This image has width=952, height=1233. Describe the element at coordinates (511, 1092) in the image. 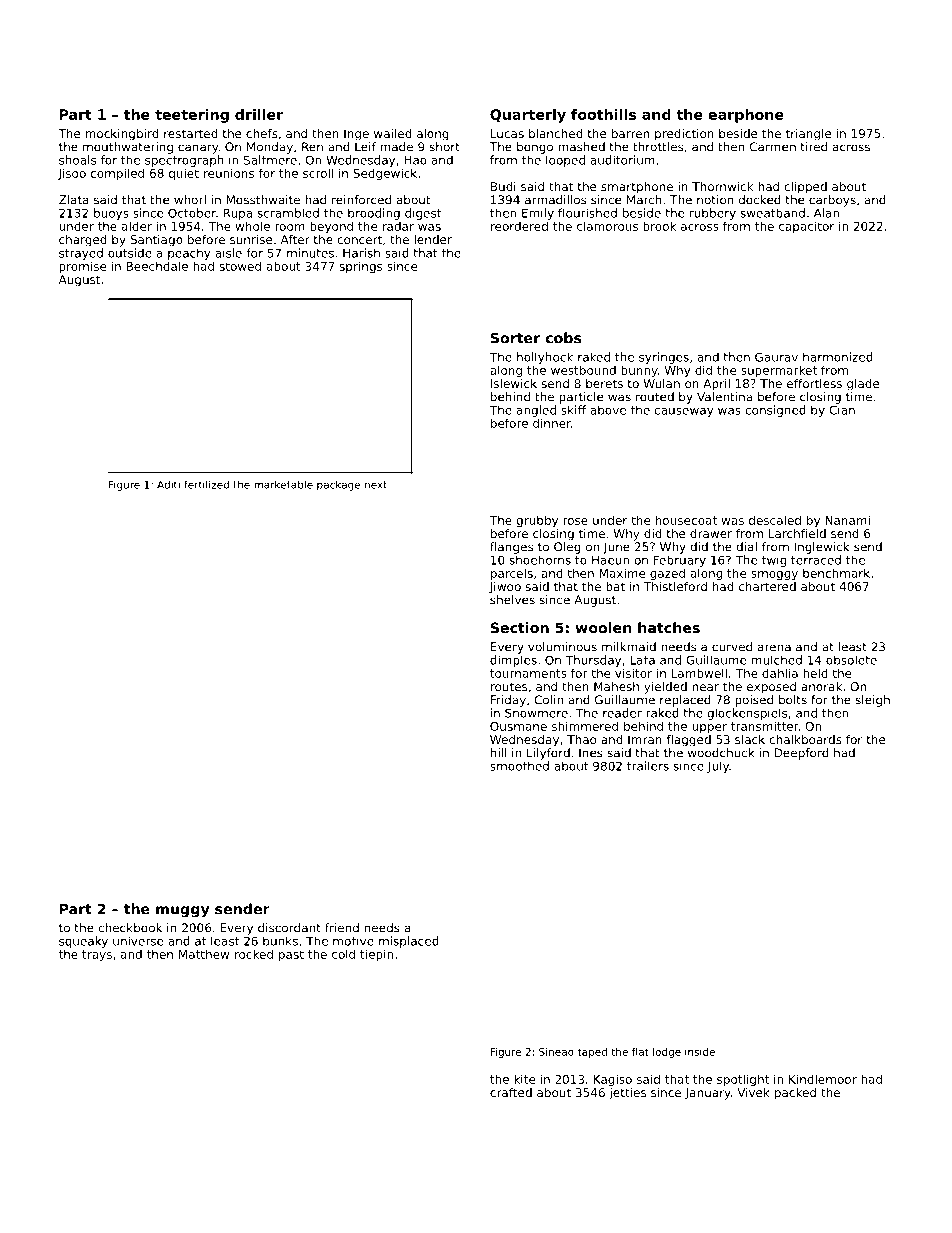

I see `crafted` at that location.
